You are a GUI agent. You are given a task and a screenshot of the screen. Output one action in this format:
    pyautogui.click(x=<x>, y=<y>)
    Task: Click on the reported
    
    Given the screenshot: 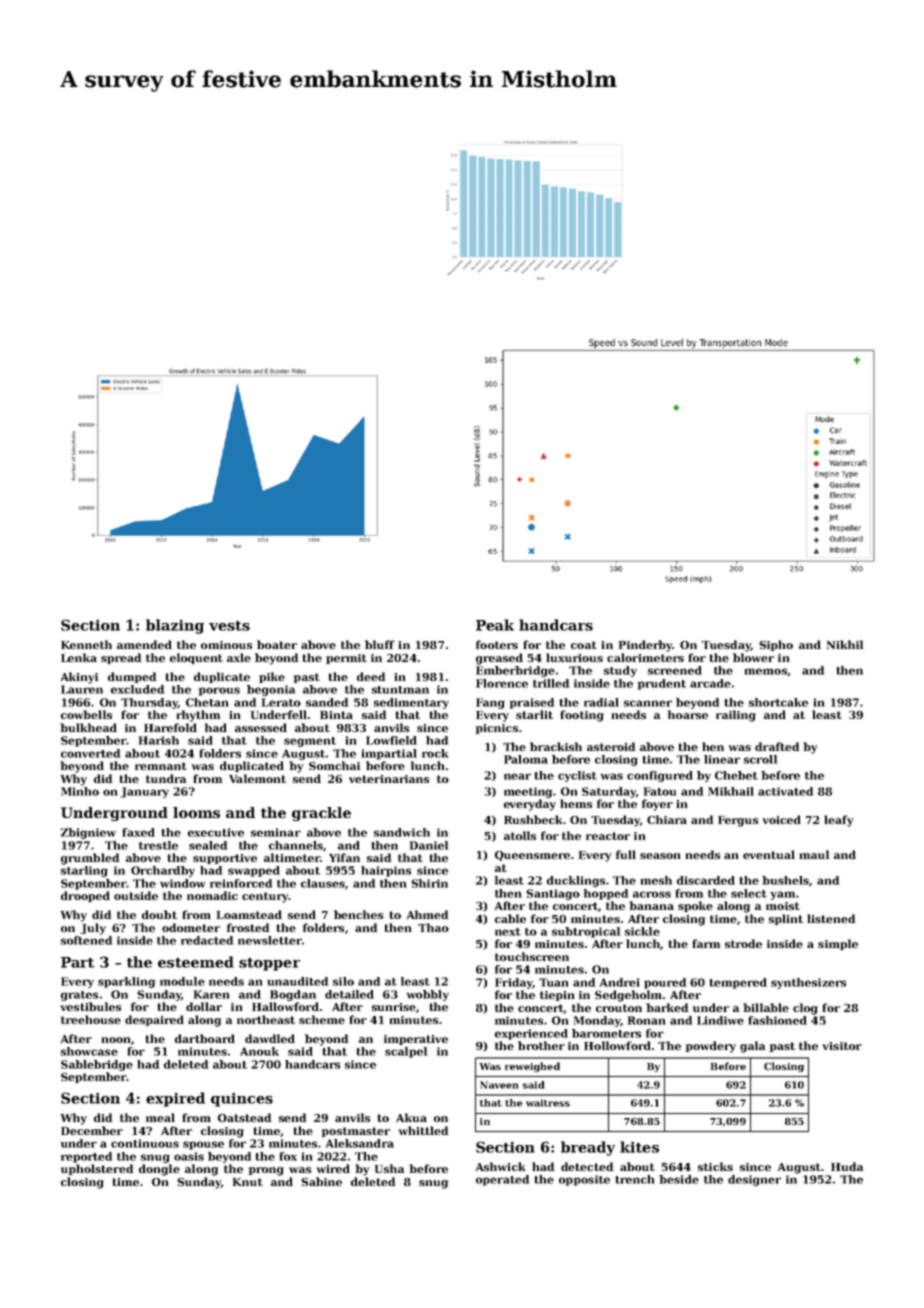 What is the action you would take?
    pyautogui.click(x=86, y=1157)
